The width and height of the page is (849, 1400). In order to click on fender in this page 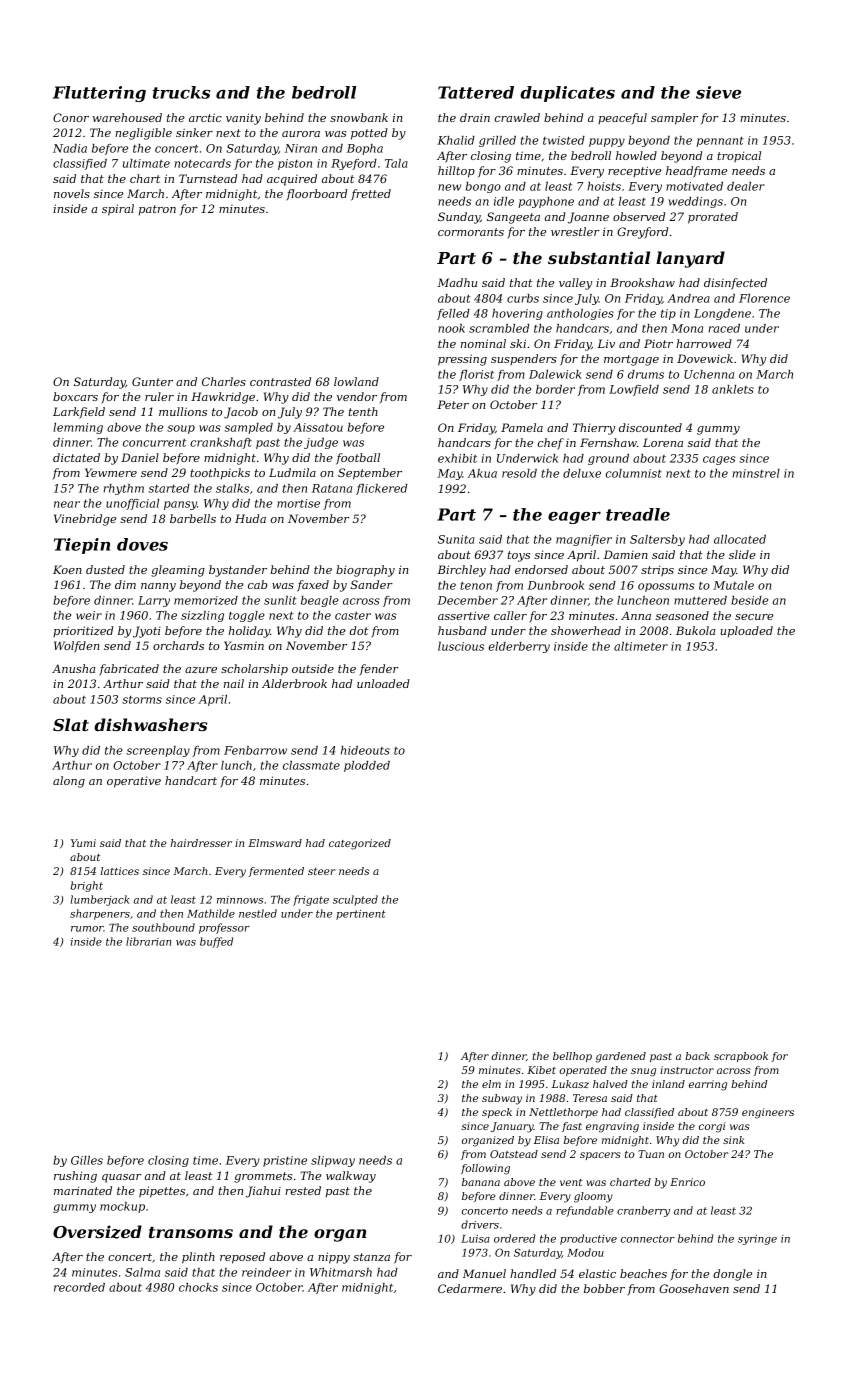, I will do `click(379, 669)`.
